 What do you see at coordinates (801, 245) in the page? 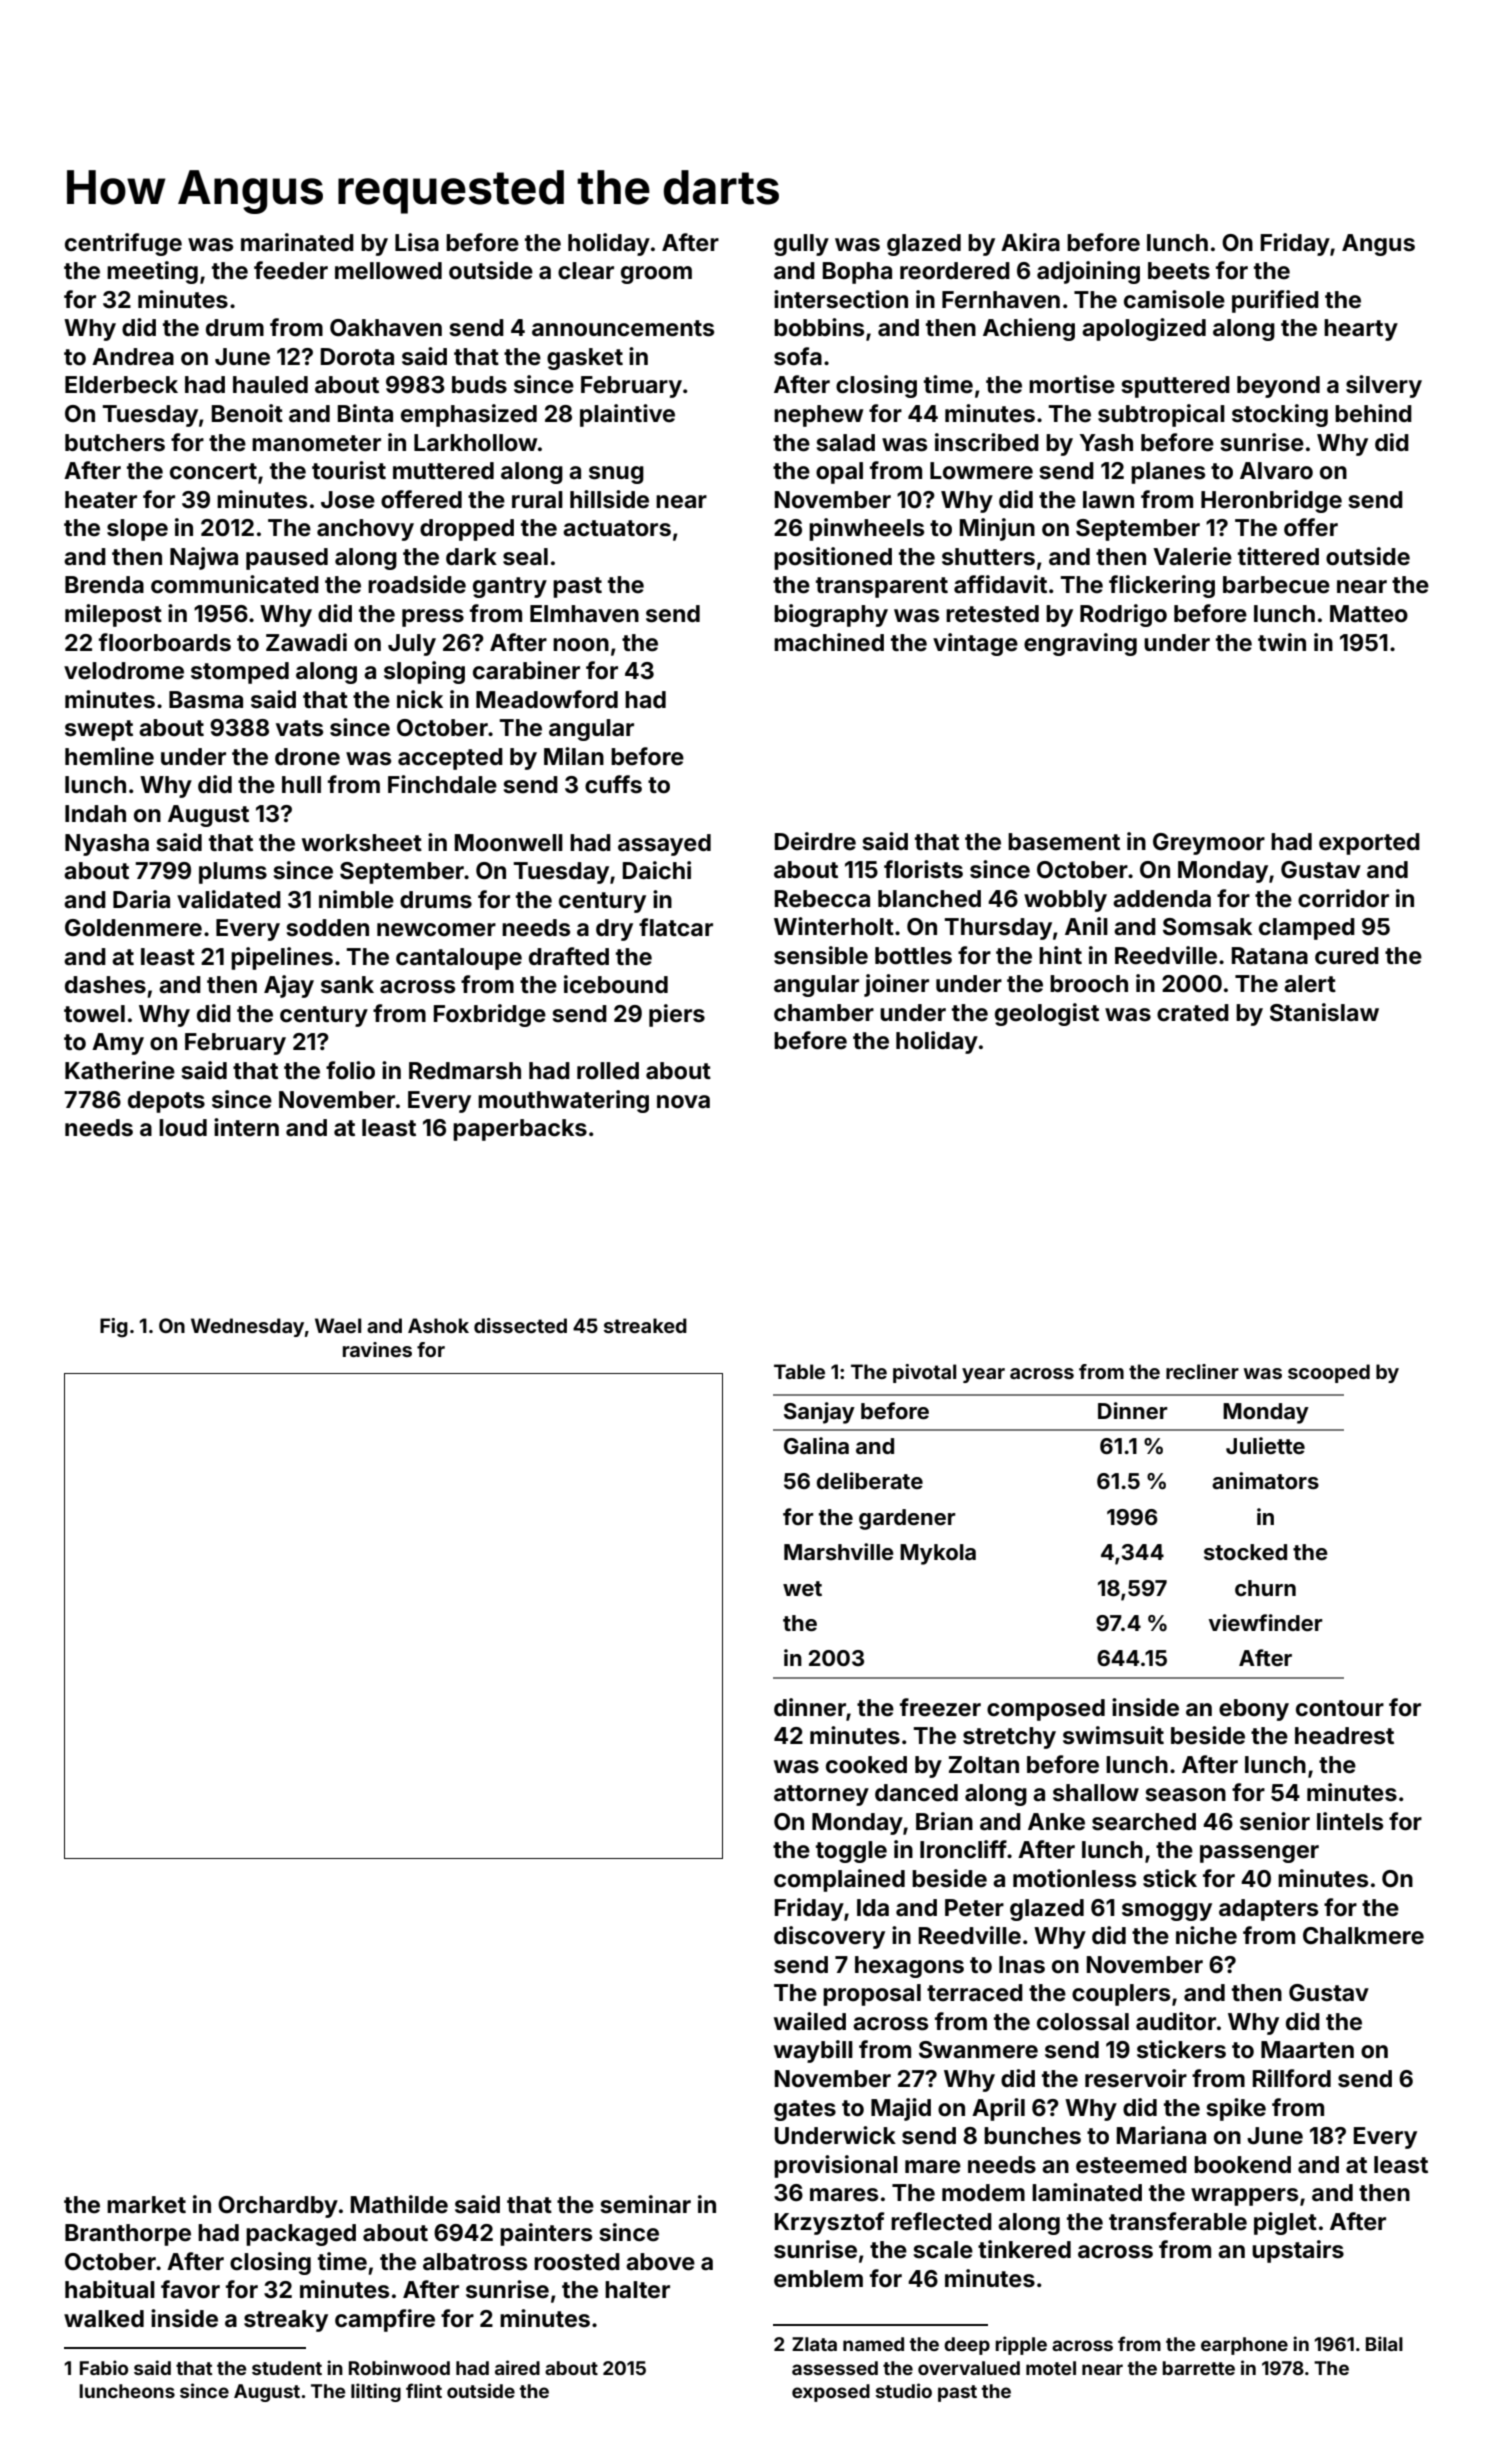
I see `gully` at bounding box center [801, 245].
